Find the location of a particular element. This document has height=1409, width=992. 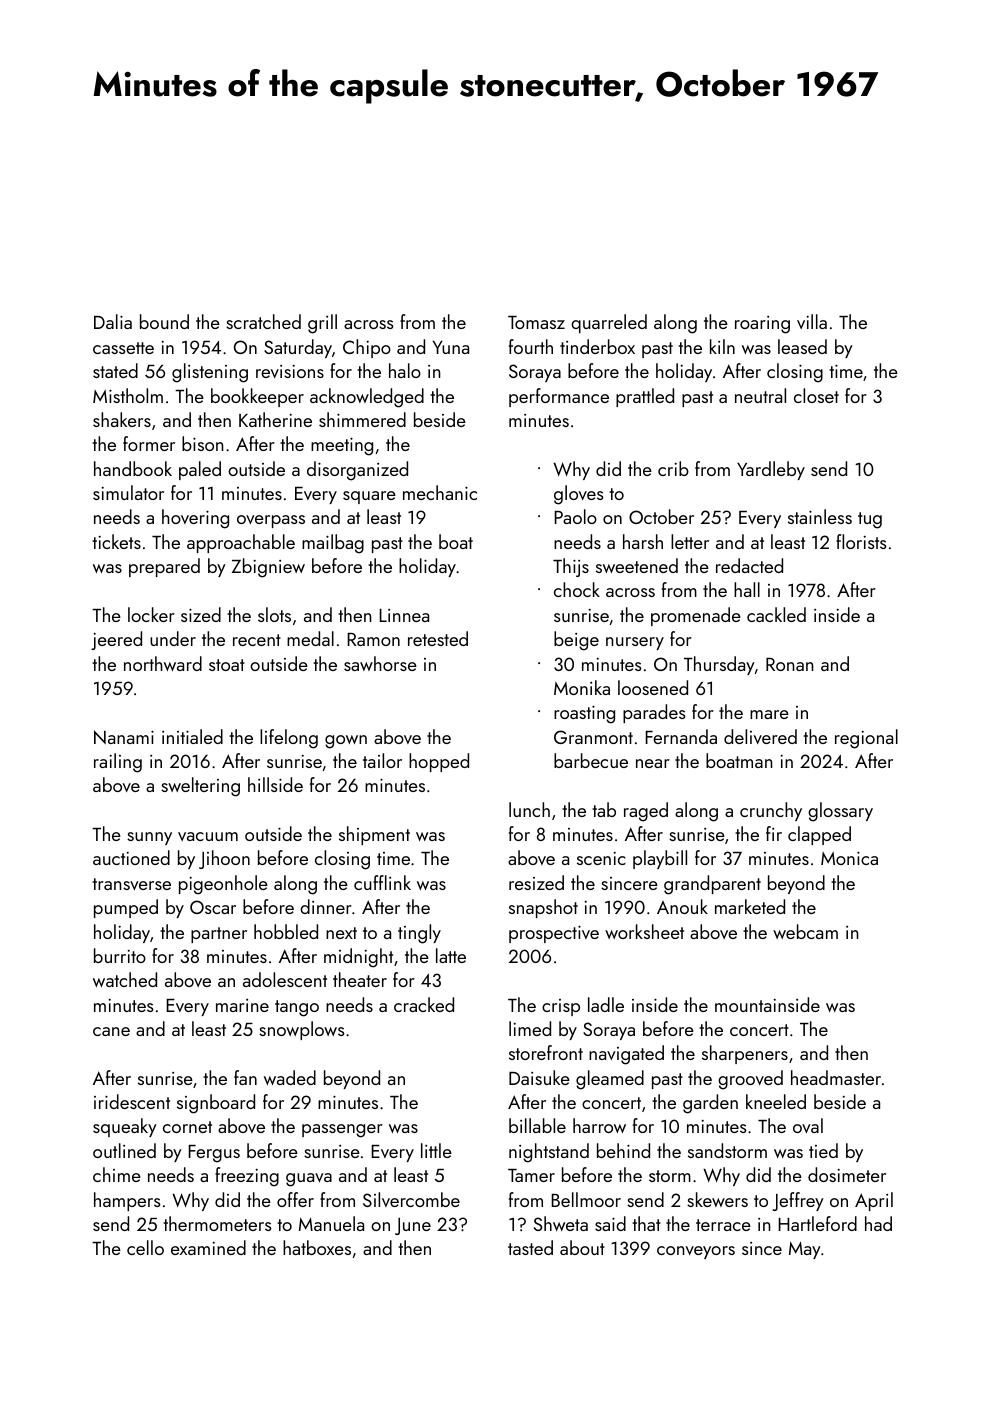

Yardleby is located at coordinates (771, 470).
